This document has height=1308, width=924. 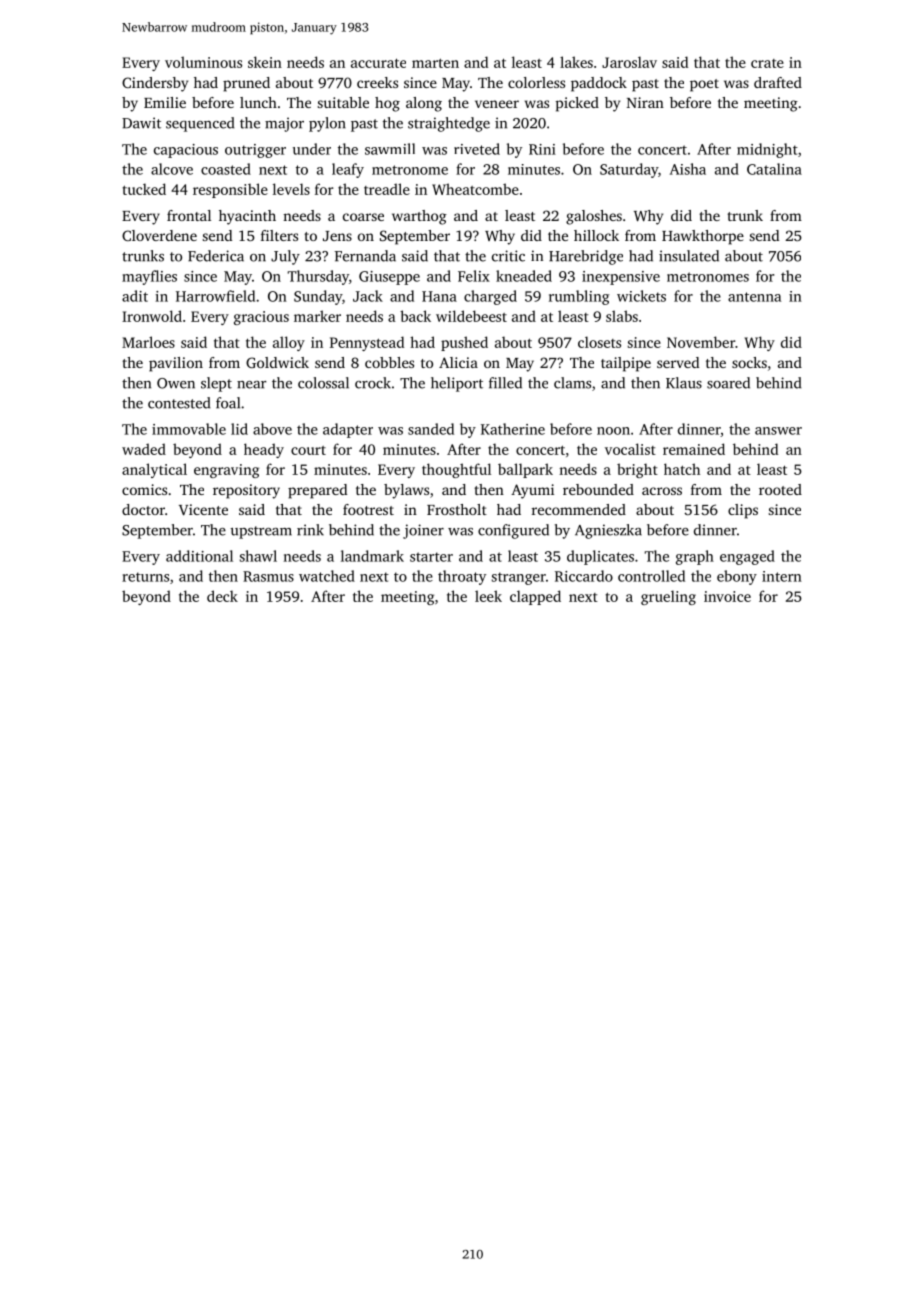 What do you see at coordinates (458, 362) in the document?
I see `Alicia` at bounding box center [458, 362].
